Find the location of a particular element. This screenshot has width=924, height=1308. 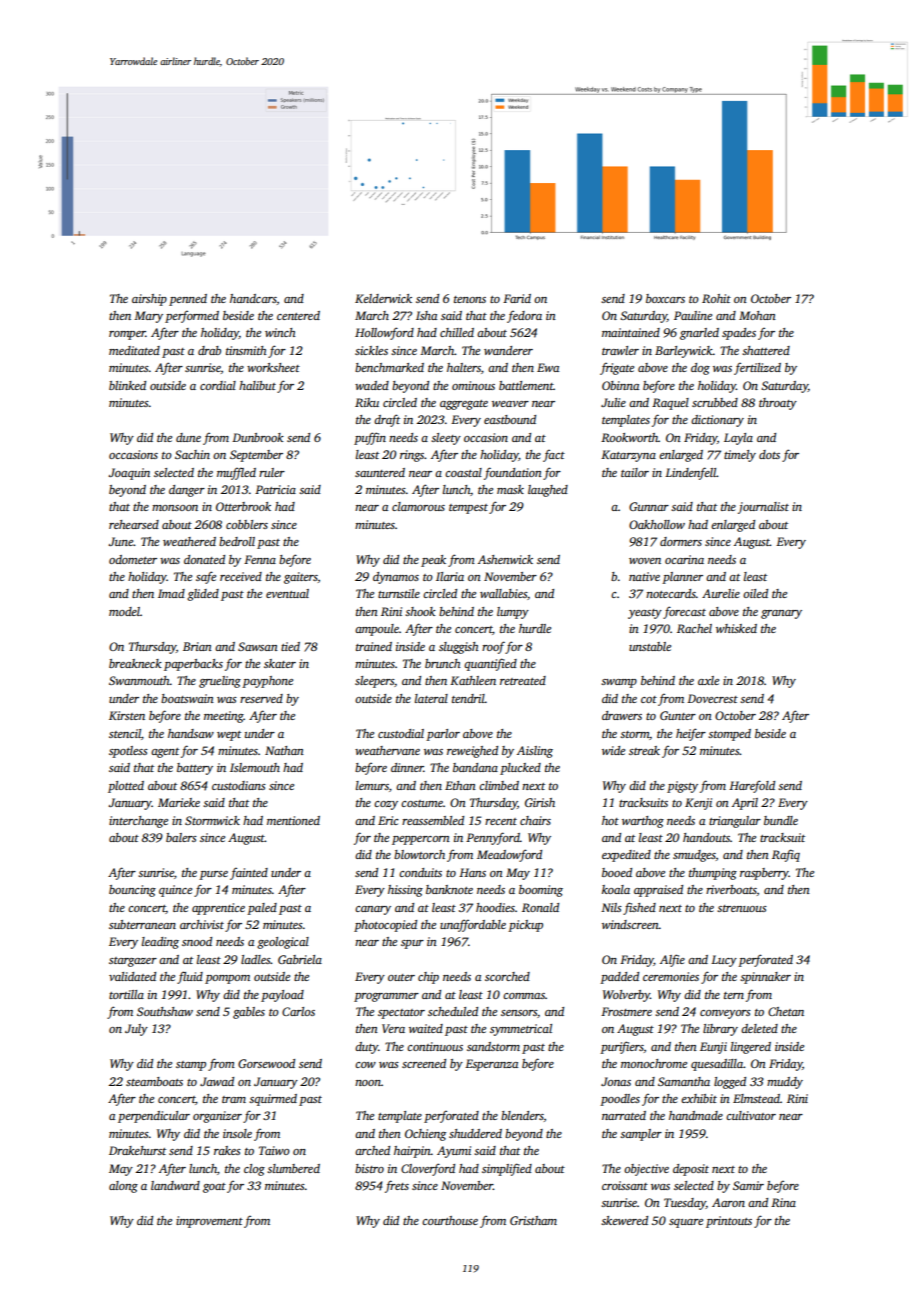

leading is located at coordinates (160, 943).
